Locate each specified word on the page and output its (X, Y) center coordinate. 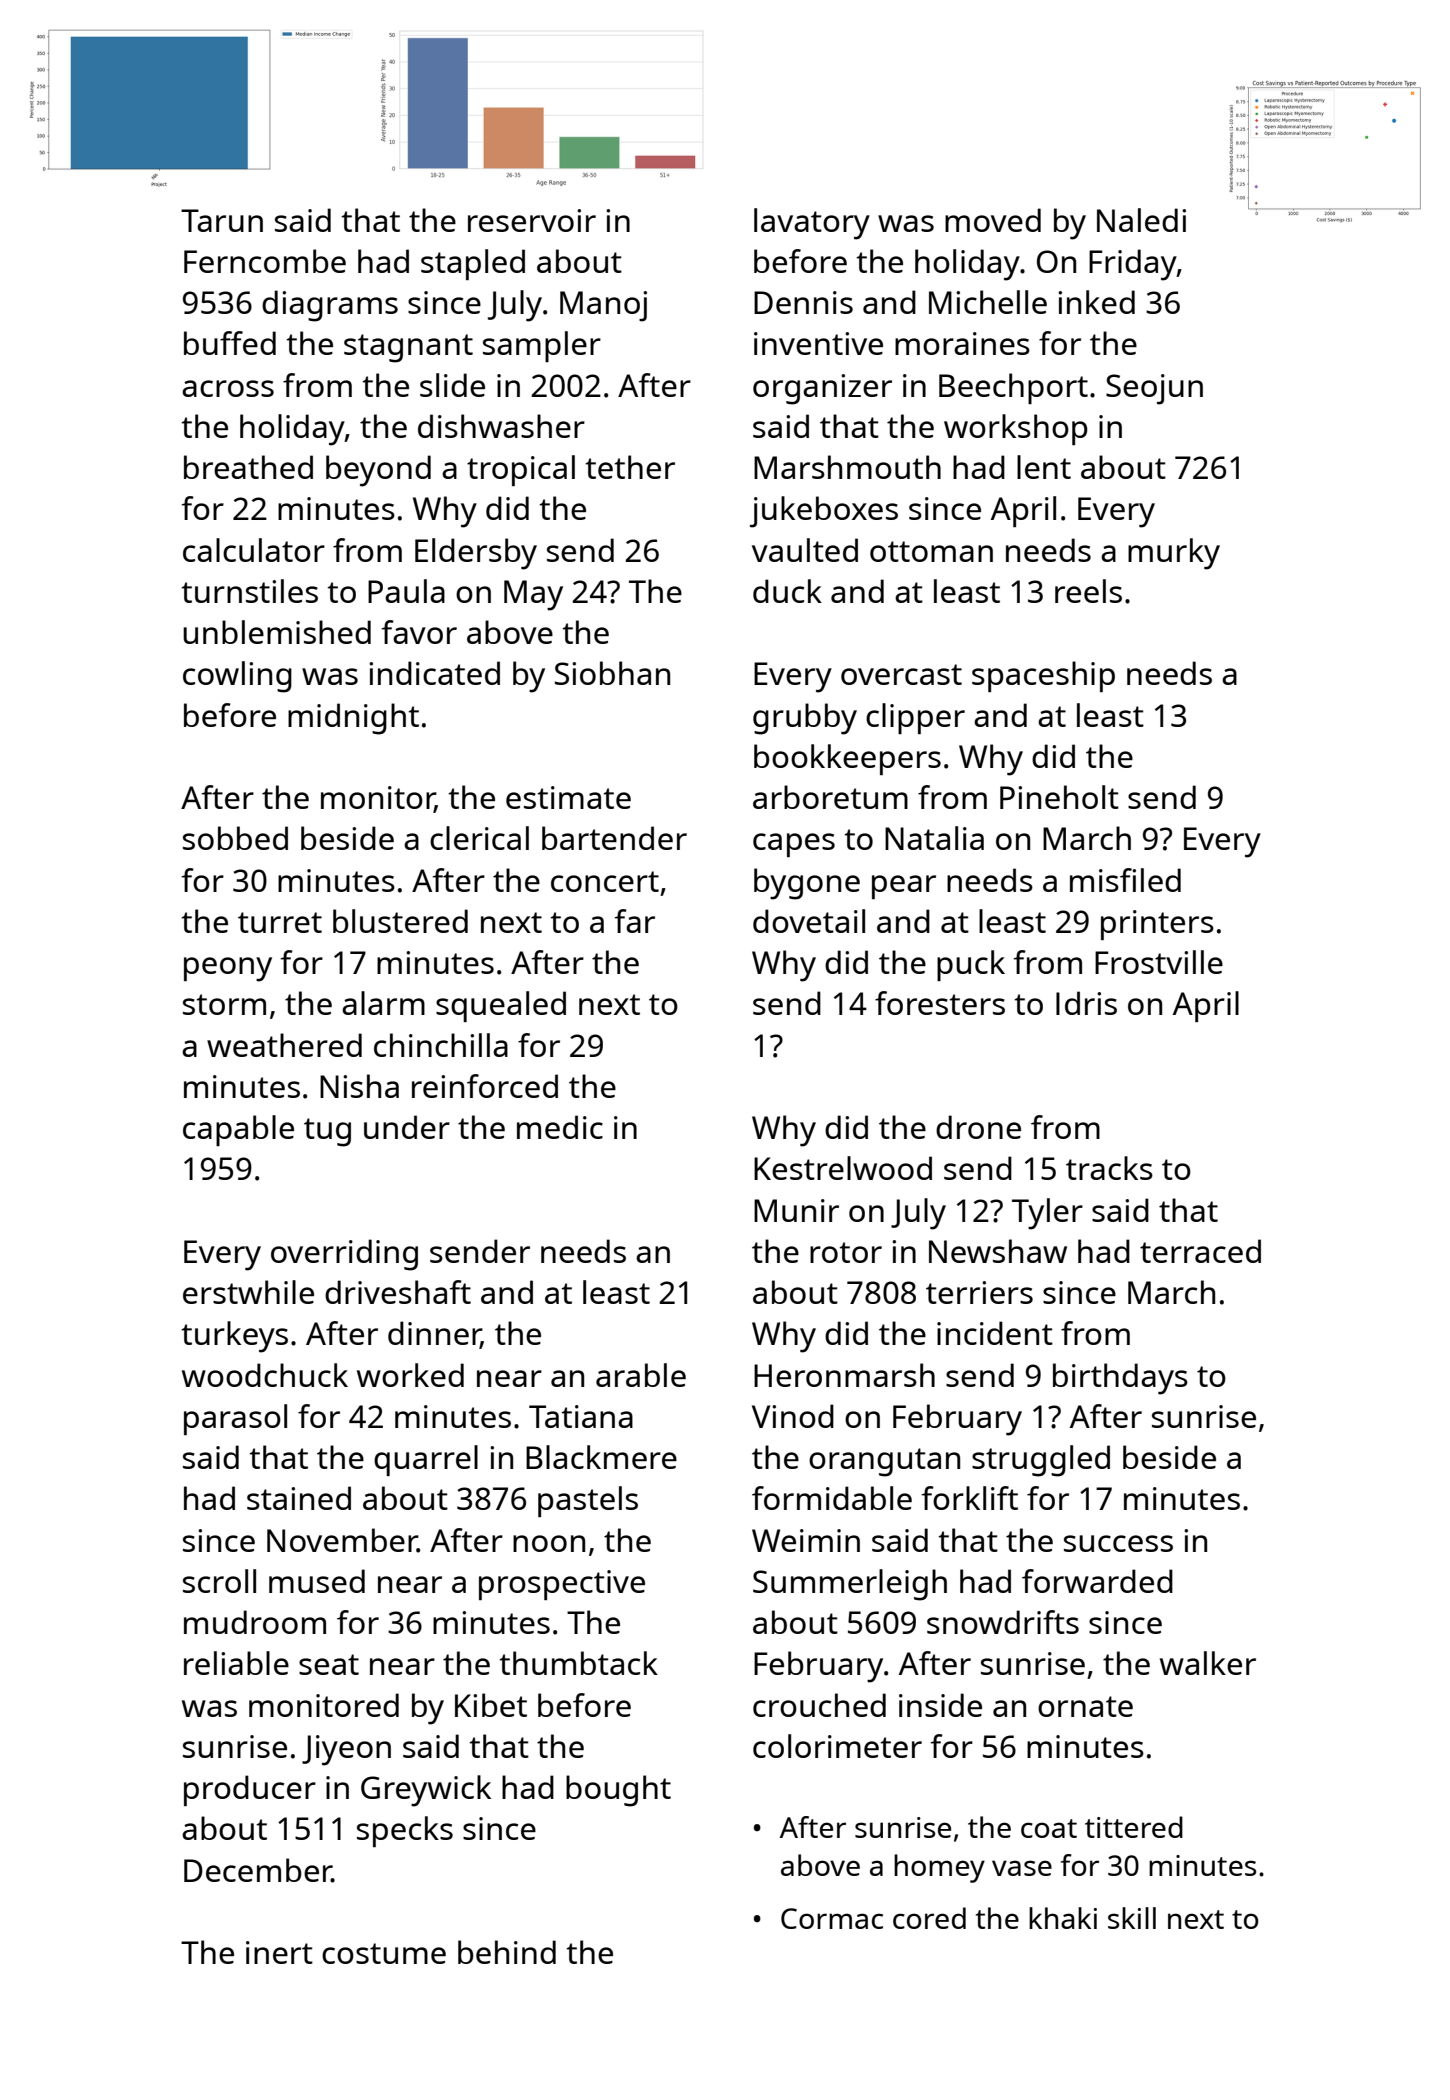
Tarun (222, 220)
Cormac (832, 1918)
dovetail (809, 921)
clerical (479, 838)
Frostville (1159, 962)
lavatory (812, 224)
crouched (819, 1705)
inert (279, 1952)
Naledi (1141, 220)
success (1118, 1543)
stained (299, 1498)
